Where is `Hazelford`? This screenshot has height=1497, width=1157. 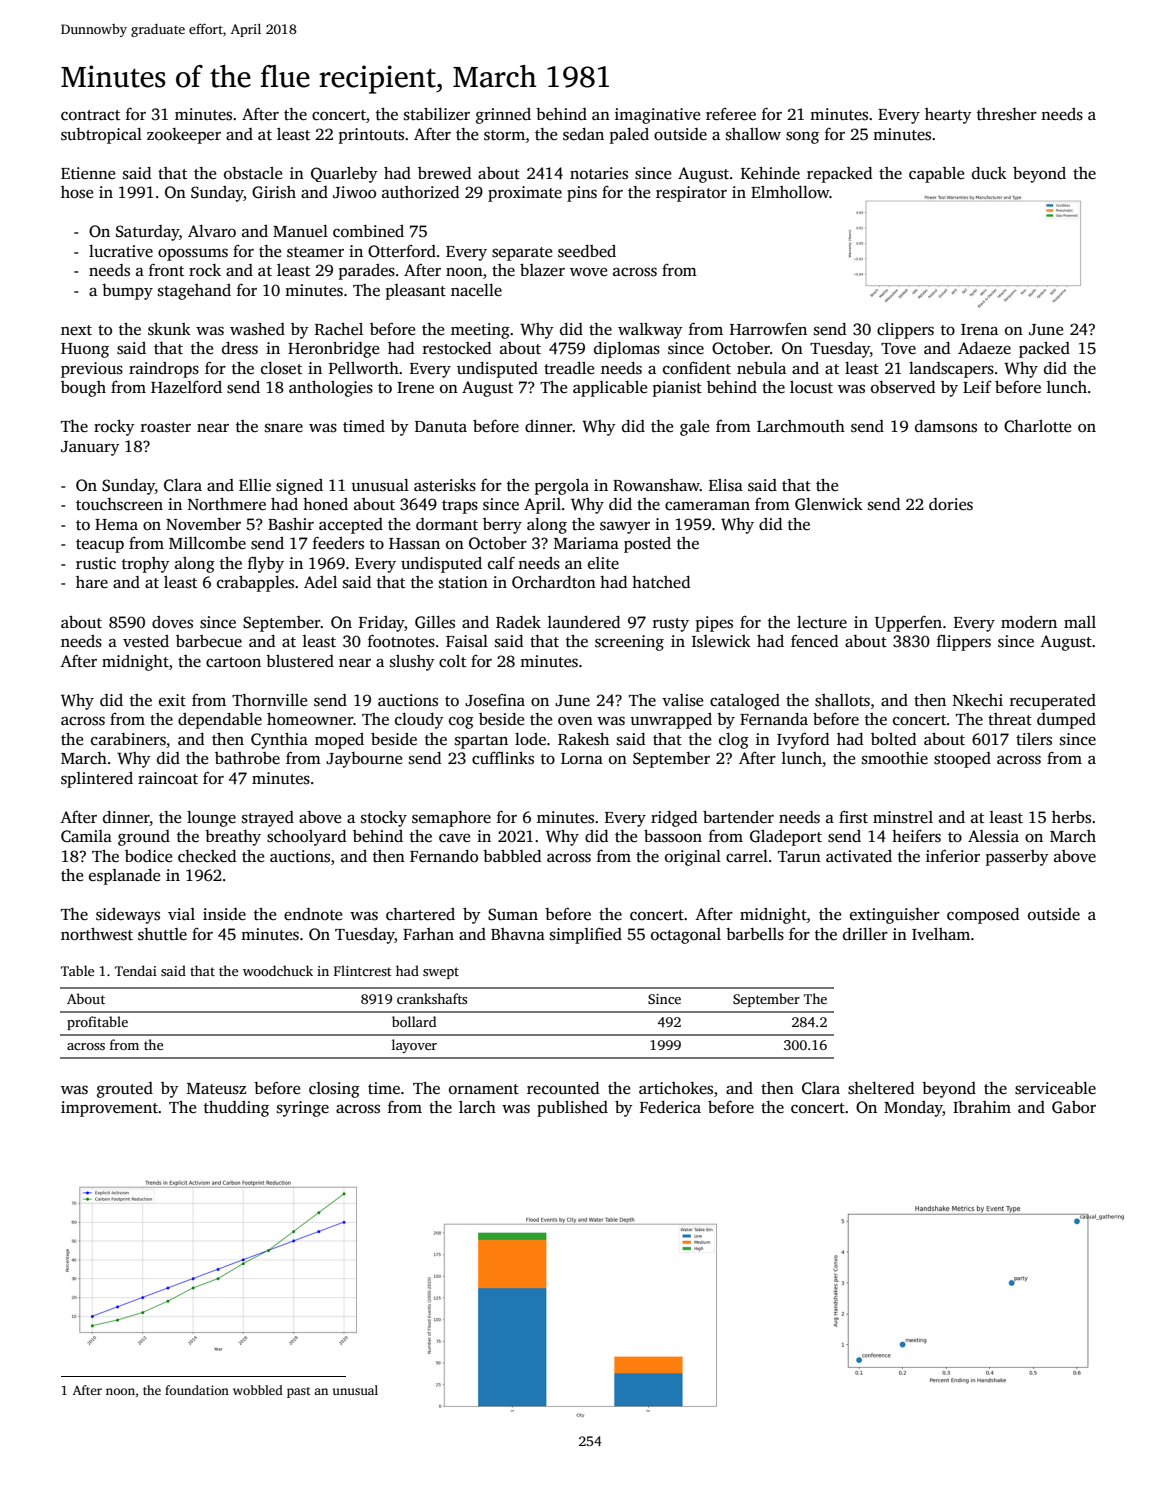 Hazelford is located at coordinates (186, 387).
